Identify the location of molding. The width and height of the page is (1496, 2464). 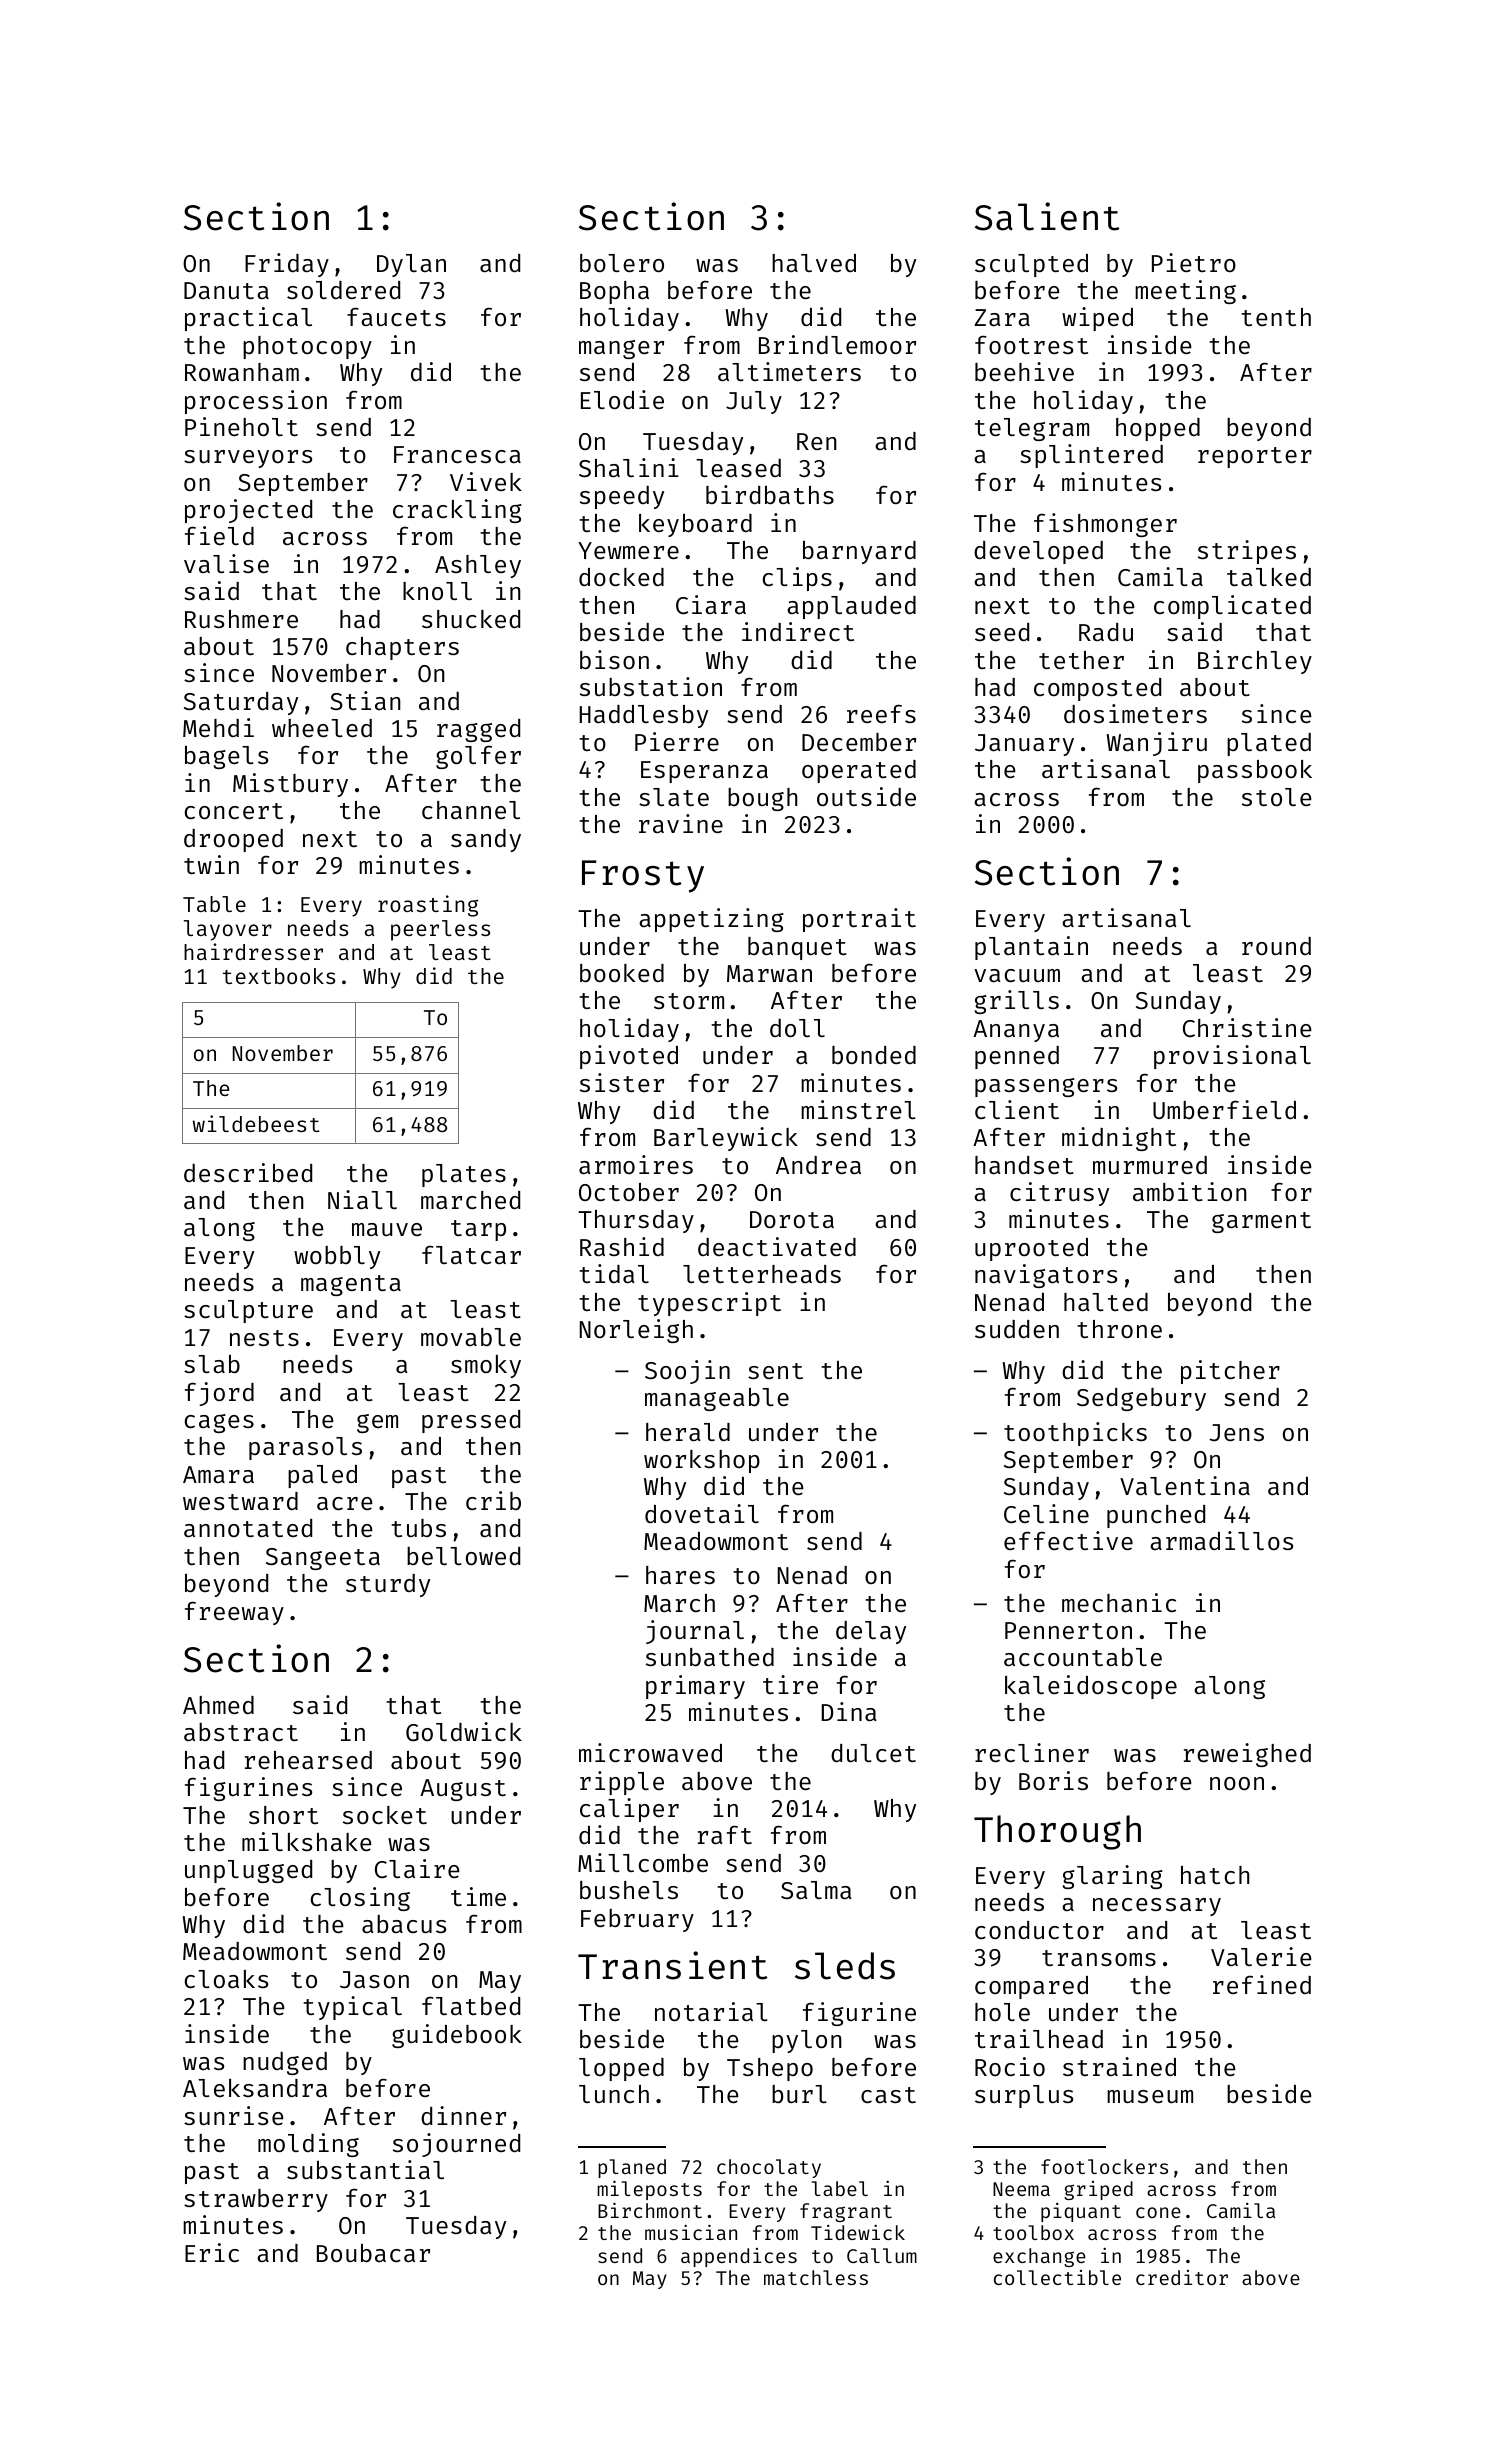
(308, 2145).
